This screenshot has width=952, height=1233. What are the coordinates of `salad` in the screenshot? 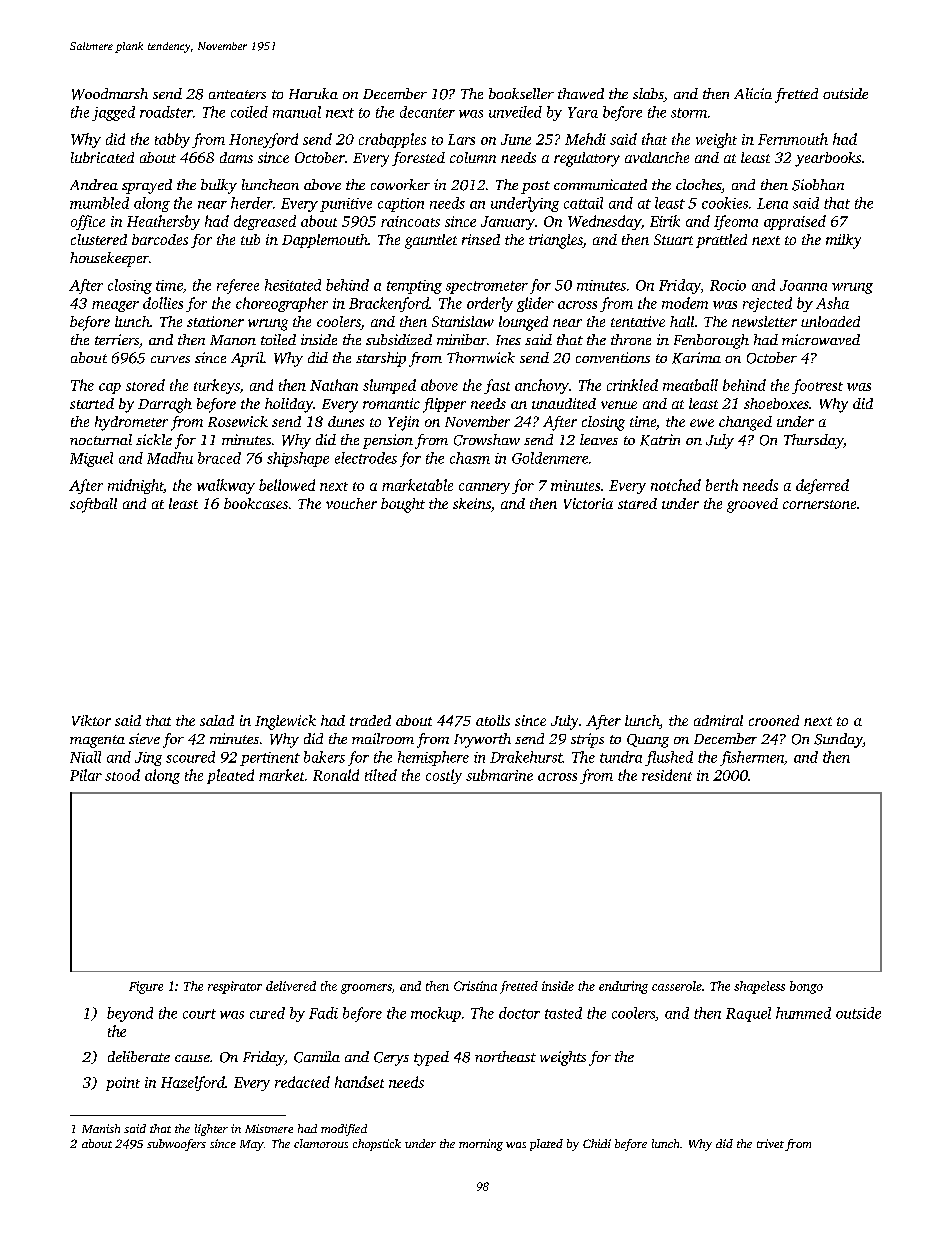 It's located at (217, 720).
